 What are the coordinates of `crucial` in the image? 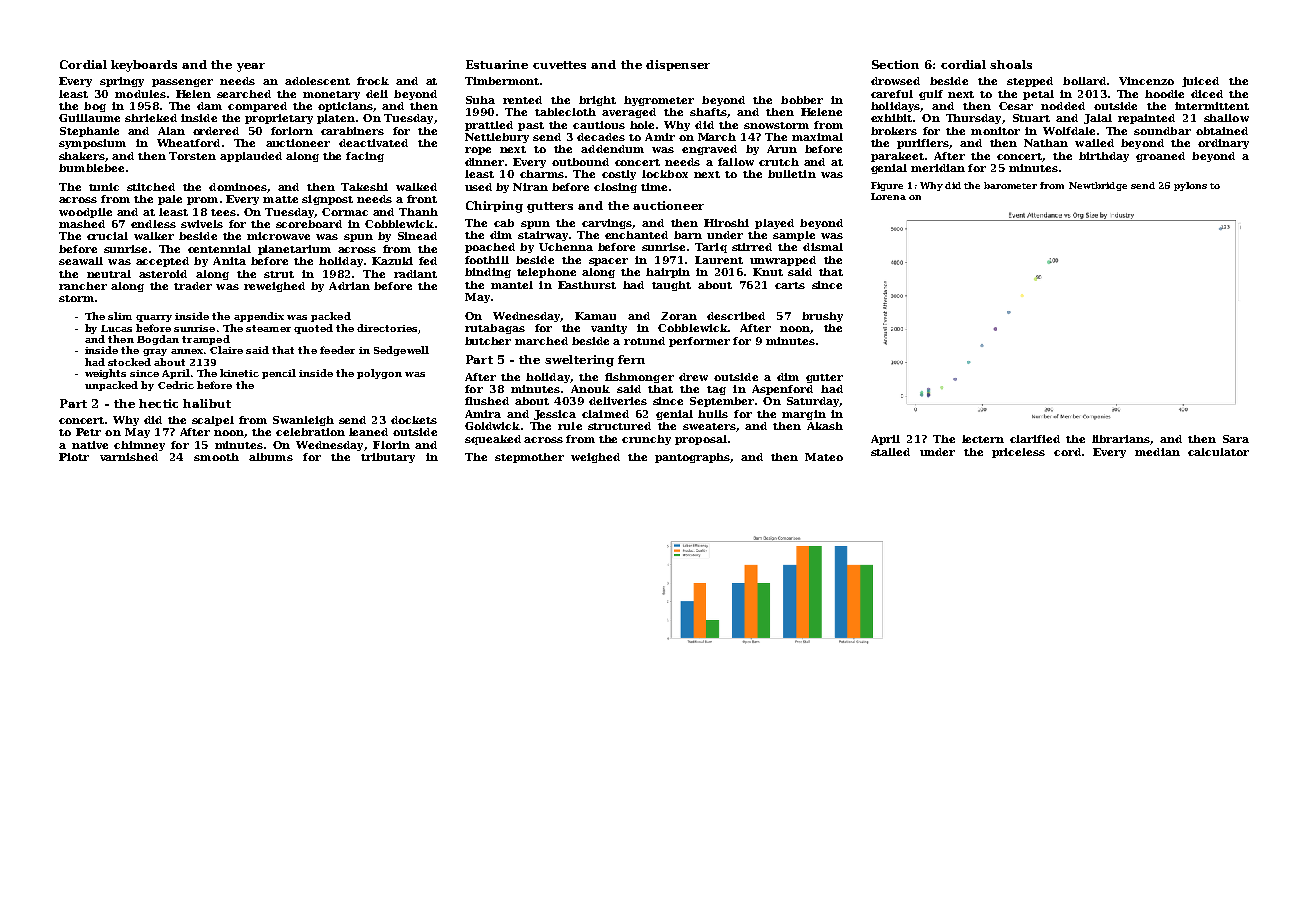 It's located at (107, 236).
